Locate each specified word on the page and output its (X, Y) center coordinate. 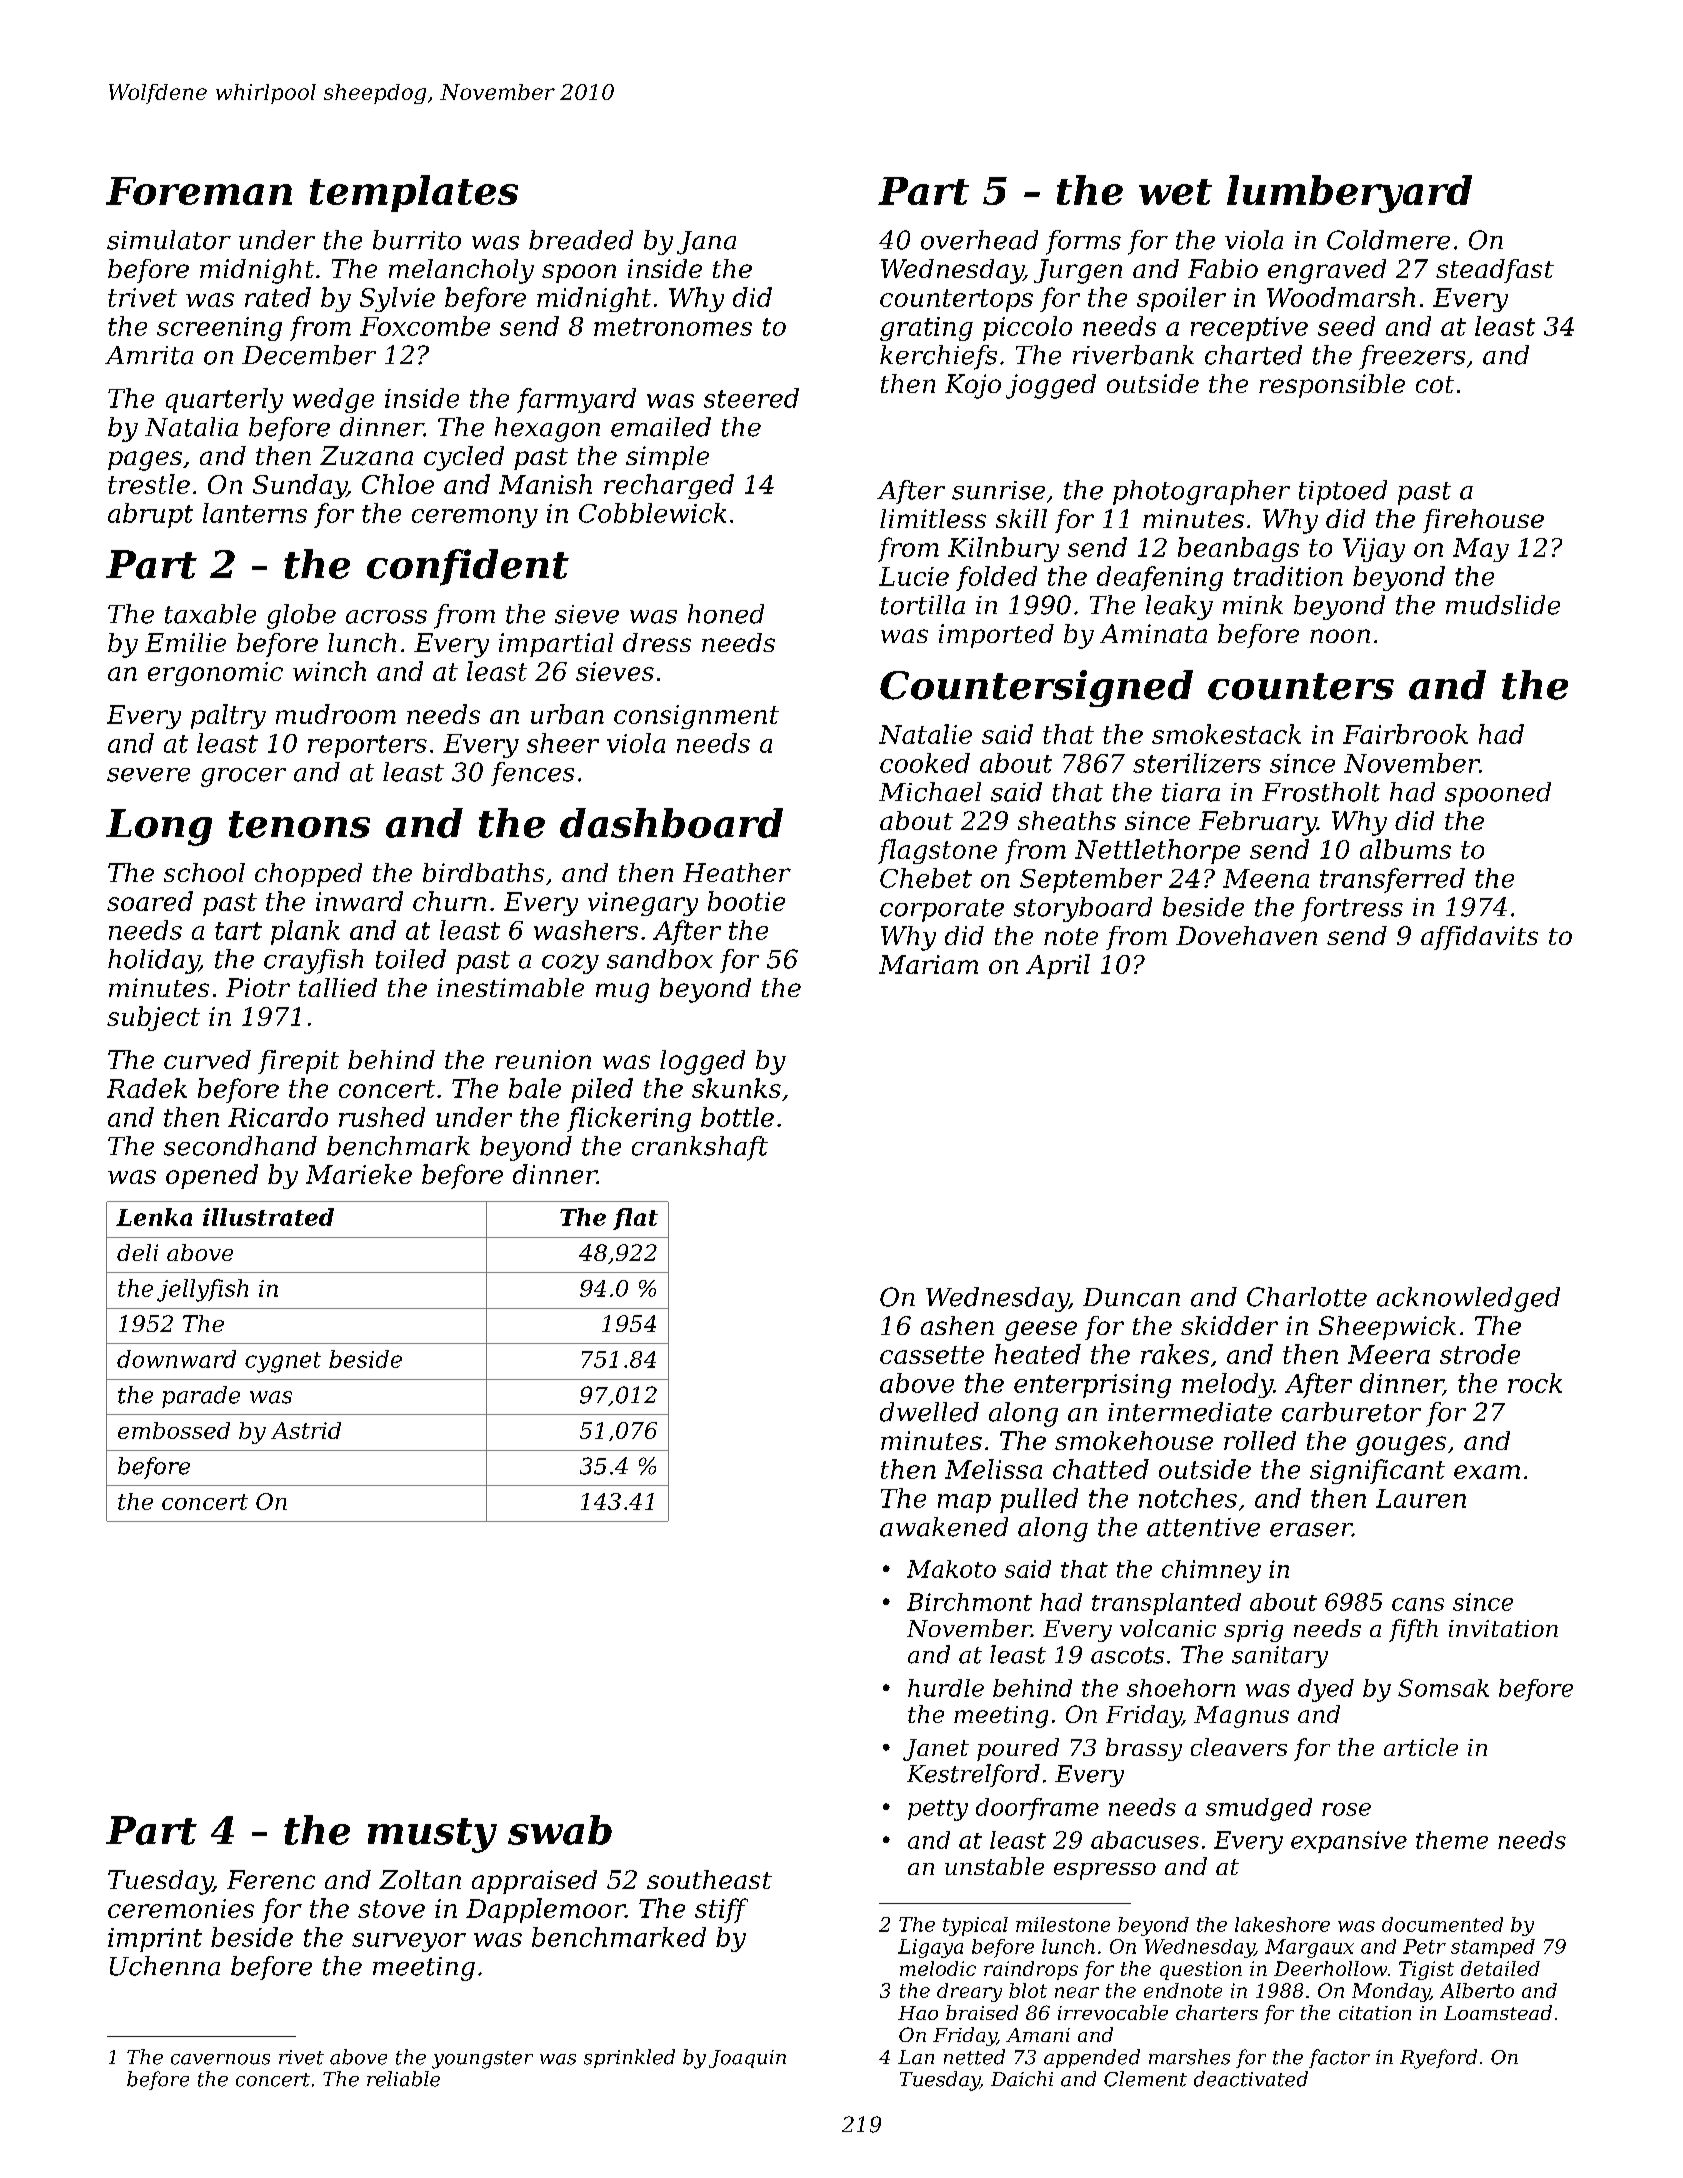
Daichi (1022, 2079)
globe (301, 616)
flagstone (937, 851)
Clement (1145, 2079)
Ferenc (271, 1879)
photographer (1201, 492)
